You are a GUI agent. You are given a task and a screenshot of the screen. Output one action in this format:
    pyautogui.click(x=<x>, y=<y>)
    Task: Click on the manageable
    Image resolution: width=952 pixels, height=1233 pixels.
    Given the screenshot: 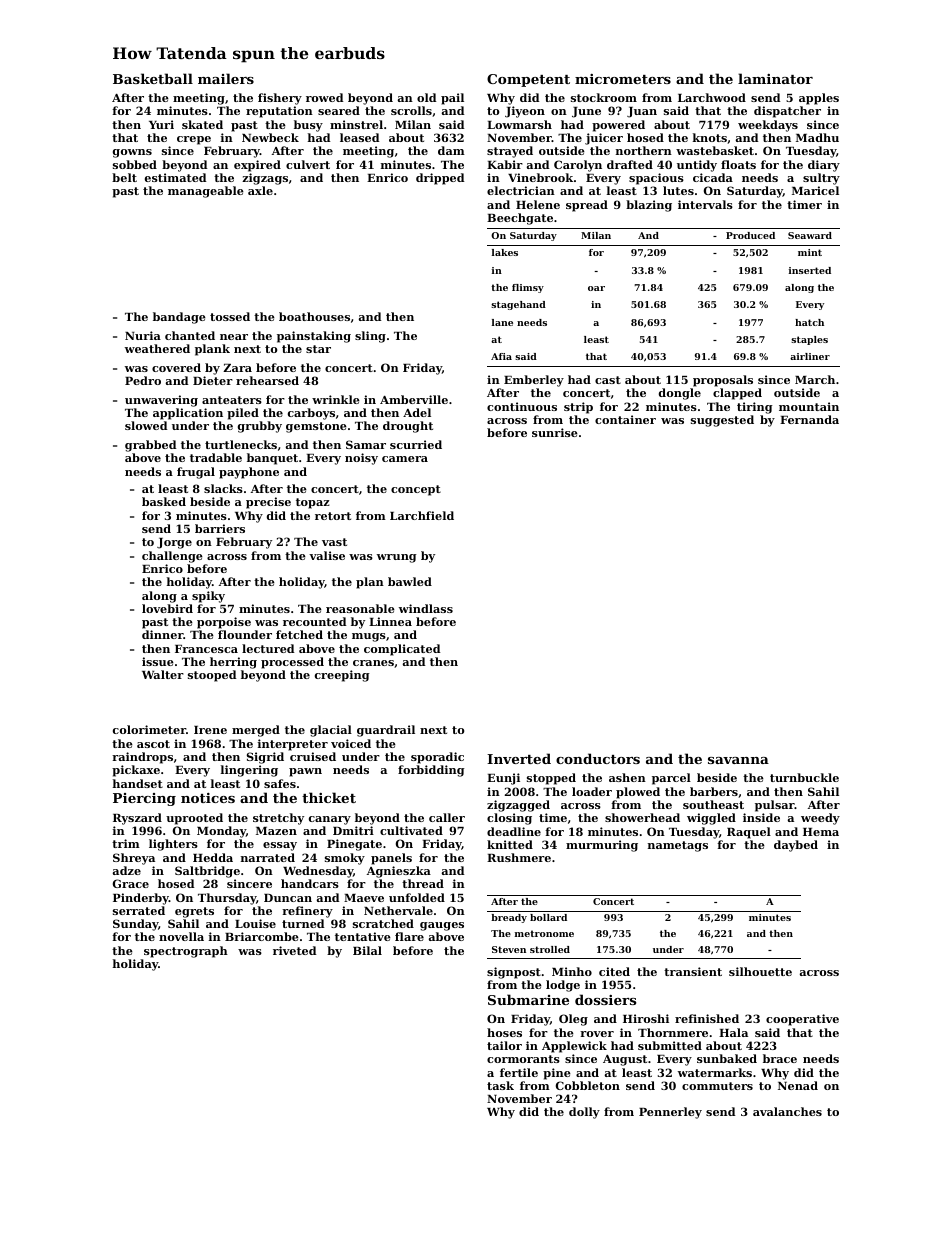 What is the action you would take?
    pyautogui.click(x=206, y=192)
